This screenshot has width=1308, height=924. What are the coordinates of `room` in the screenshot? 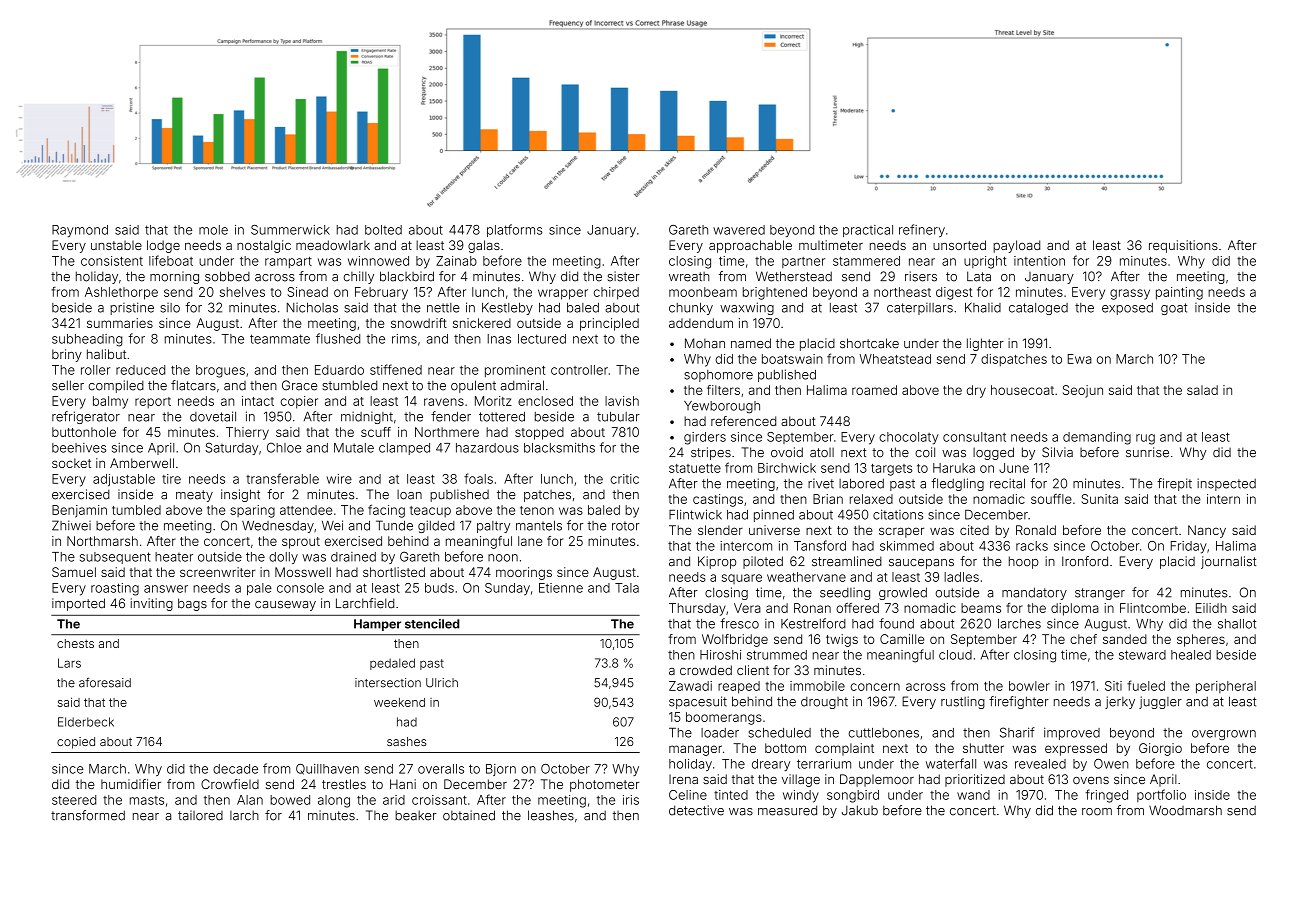 It's located at (1097, 812).
